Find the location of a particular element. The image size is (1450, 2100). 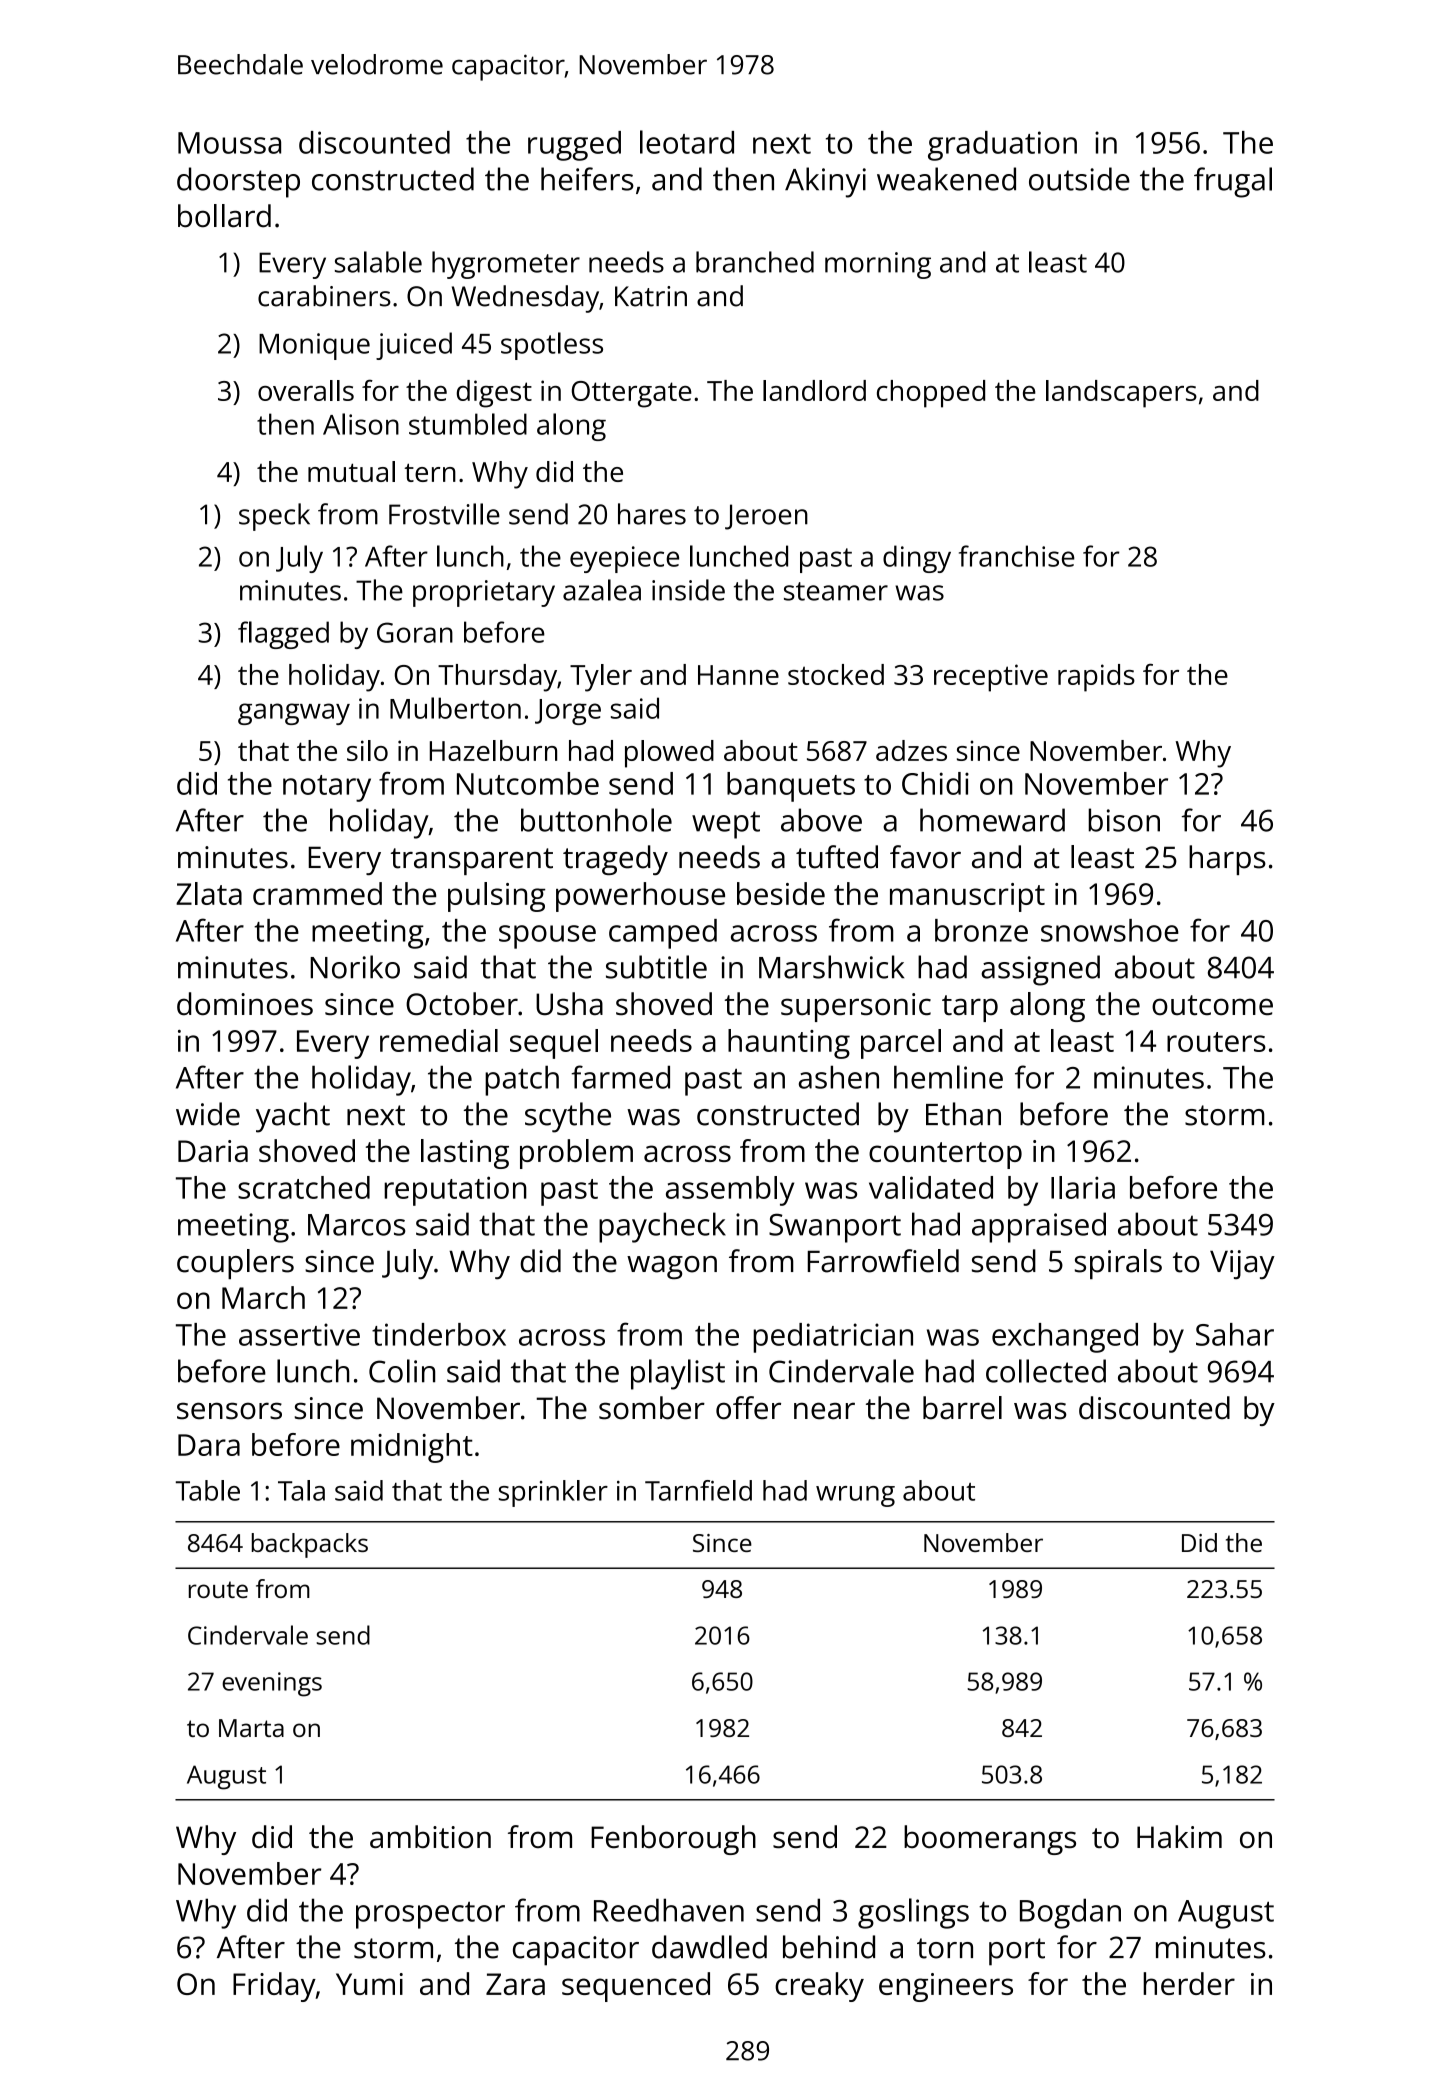

rugged is located at coordinates (574, 146).
